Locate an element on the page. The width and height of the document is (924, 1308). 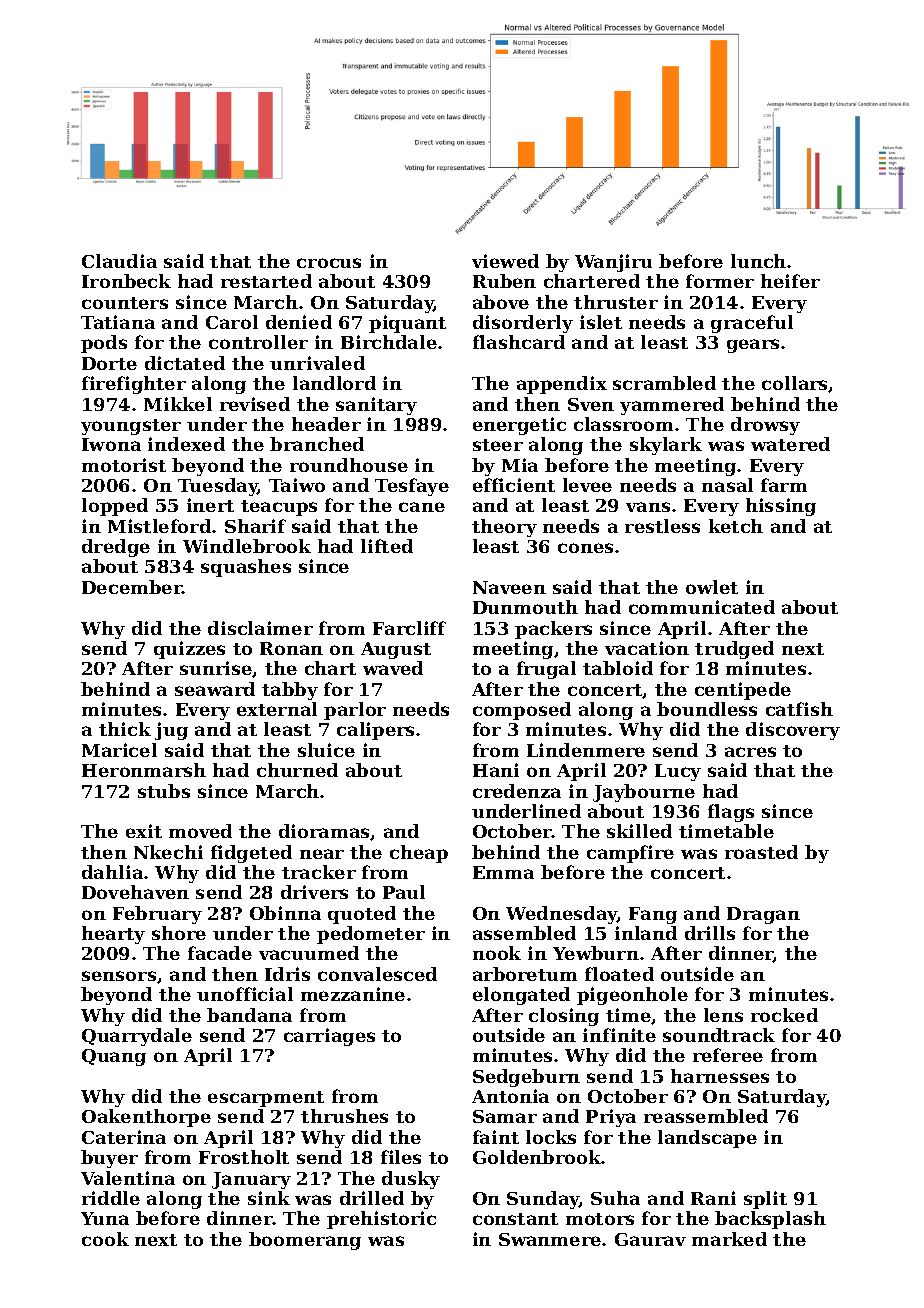
prehistoric is located at coordinates (381, 1220).
